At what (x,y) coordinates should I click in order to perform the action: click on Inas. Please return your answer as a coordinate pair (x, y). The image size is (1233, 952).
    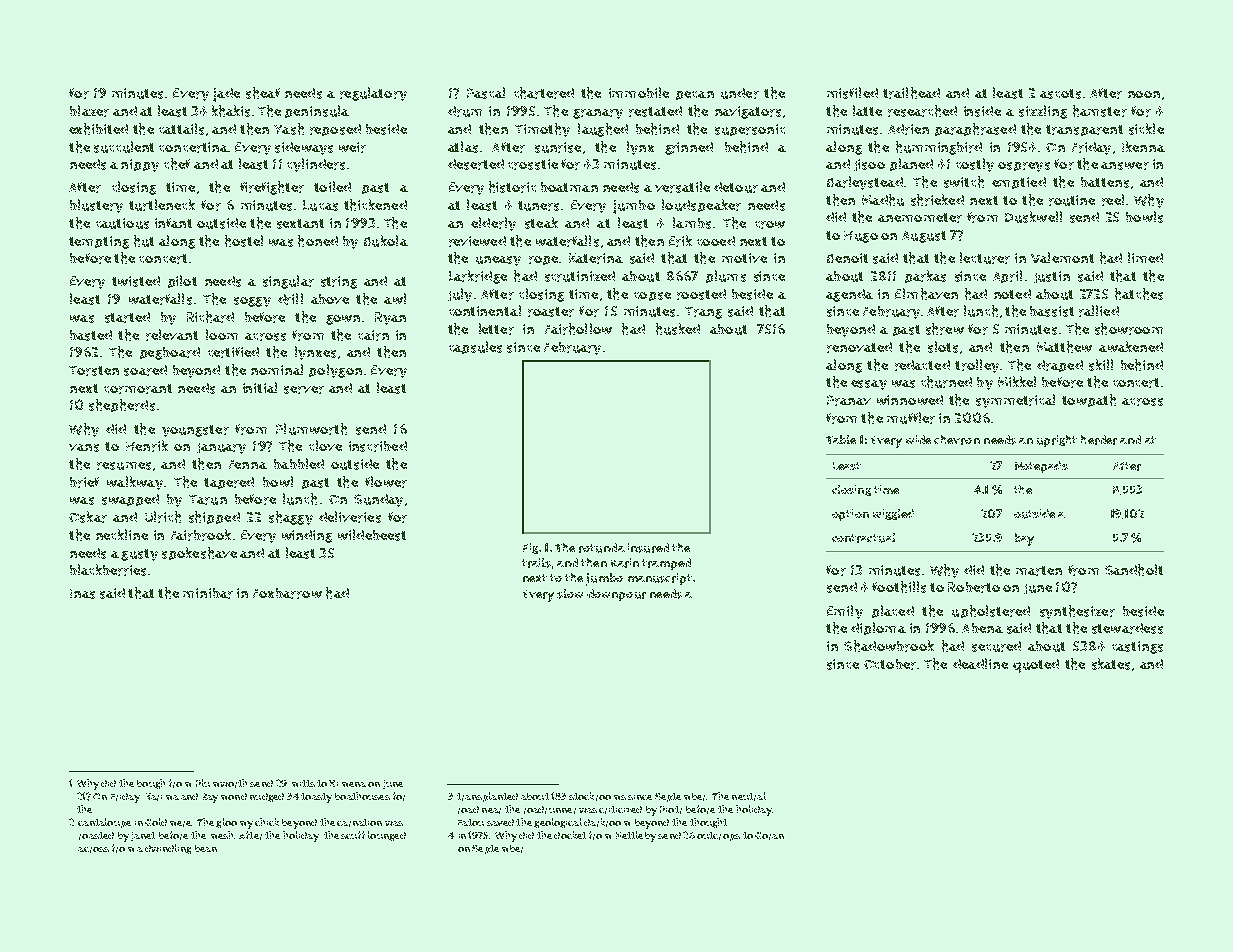
    Looking at the image, I should click on (82, 594).
